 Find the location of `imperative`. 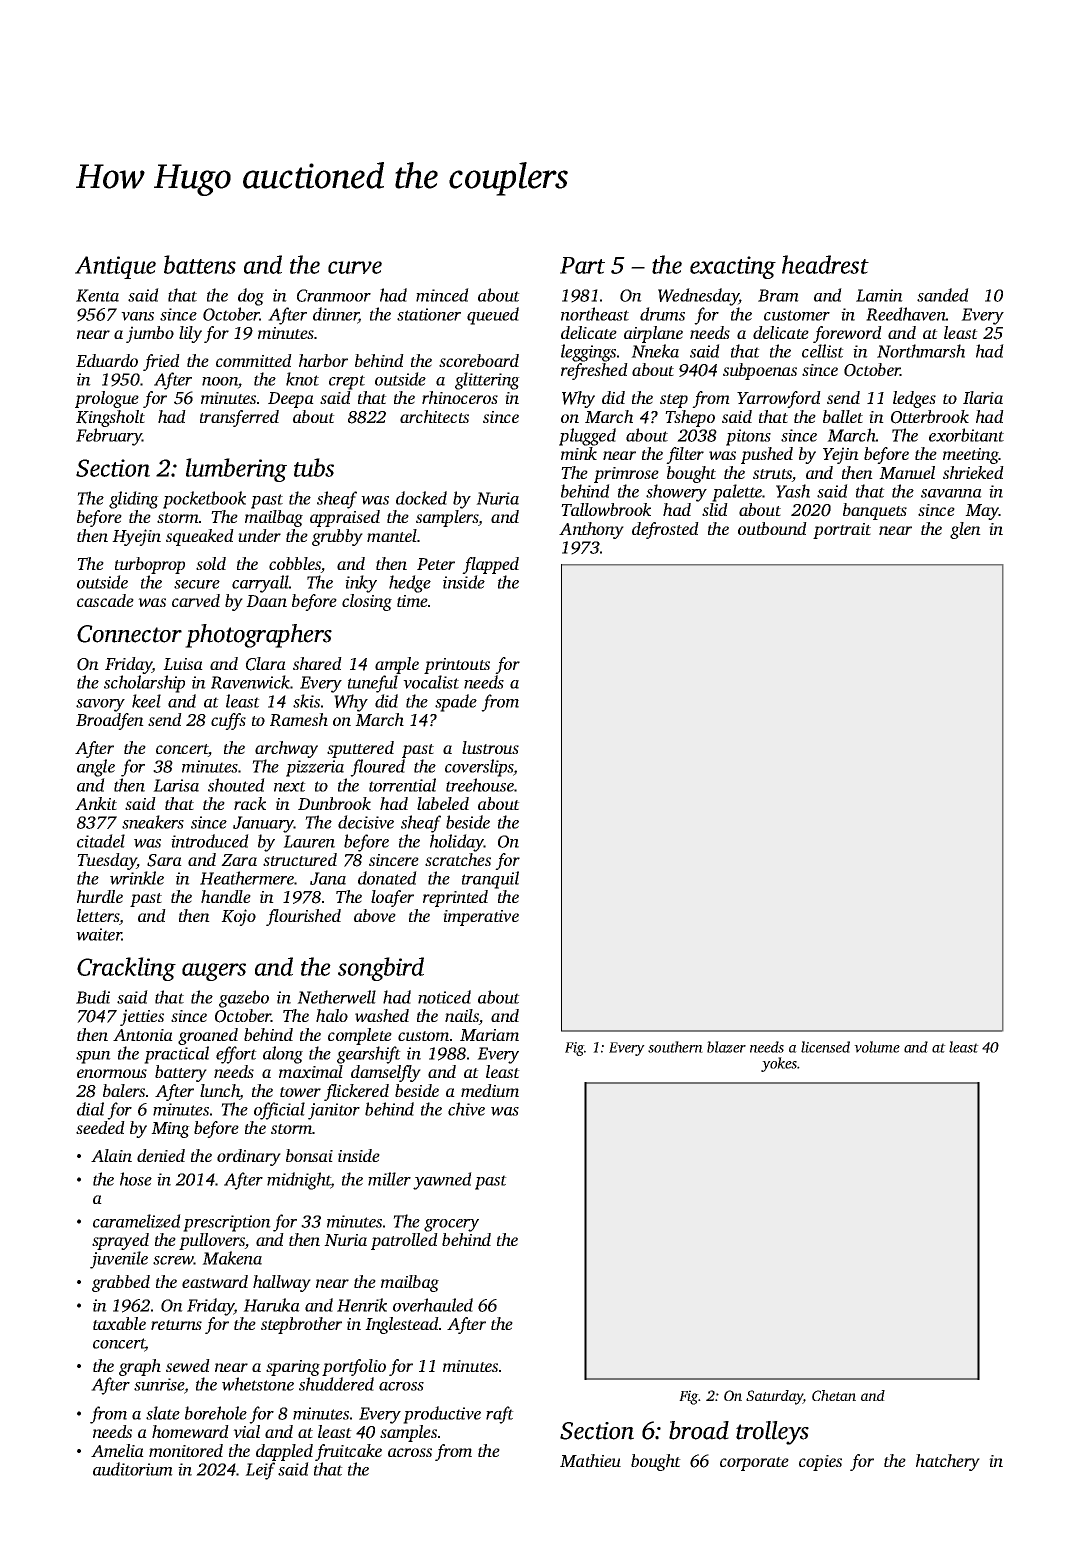

imperative is located at coordinates (481, 918).
